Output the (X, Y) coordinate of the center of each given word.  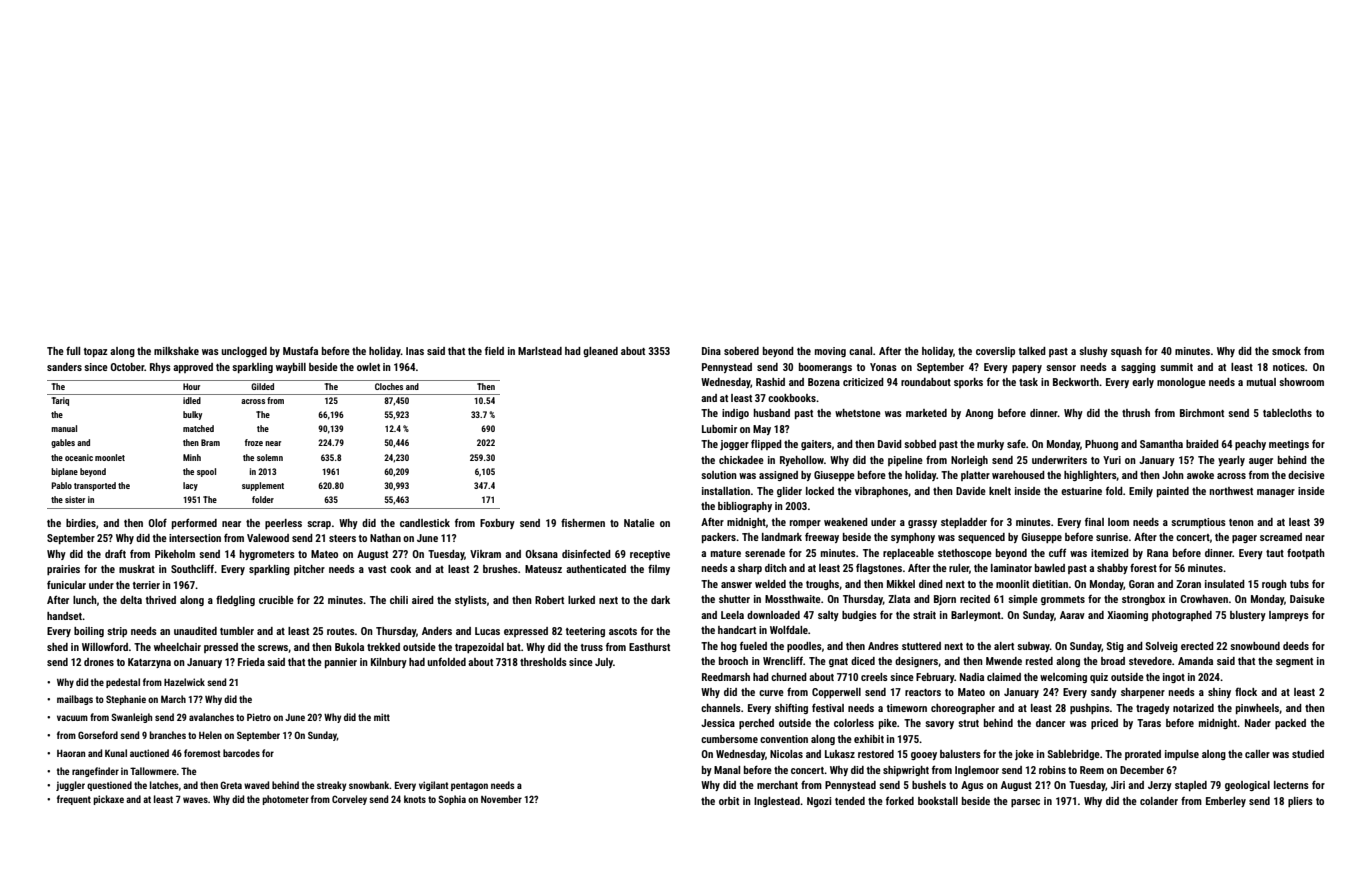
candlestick (425, 523)
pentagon (469, 786)
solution (719, 475)
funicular (66, 584)
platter (975, 476)
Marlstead (540, 351)
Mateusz (543, 569)
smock (1286, 351)
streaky (331, 786)
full (73, 351)
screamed (1281, 537)
